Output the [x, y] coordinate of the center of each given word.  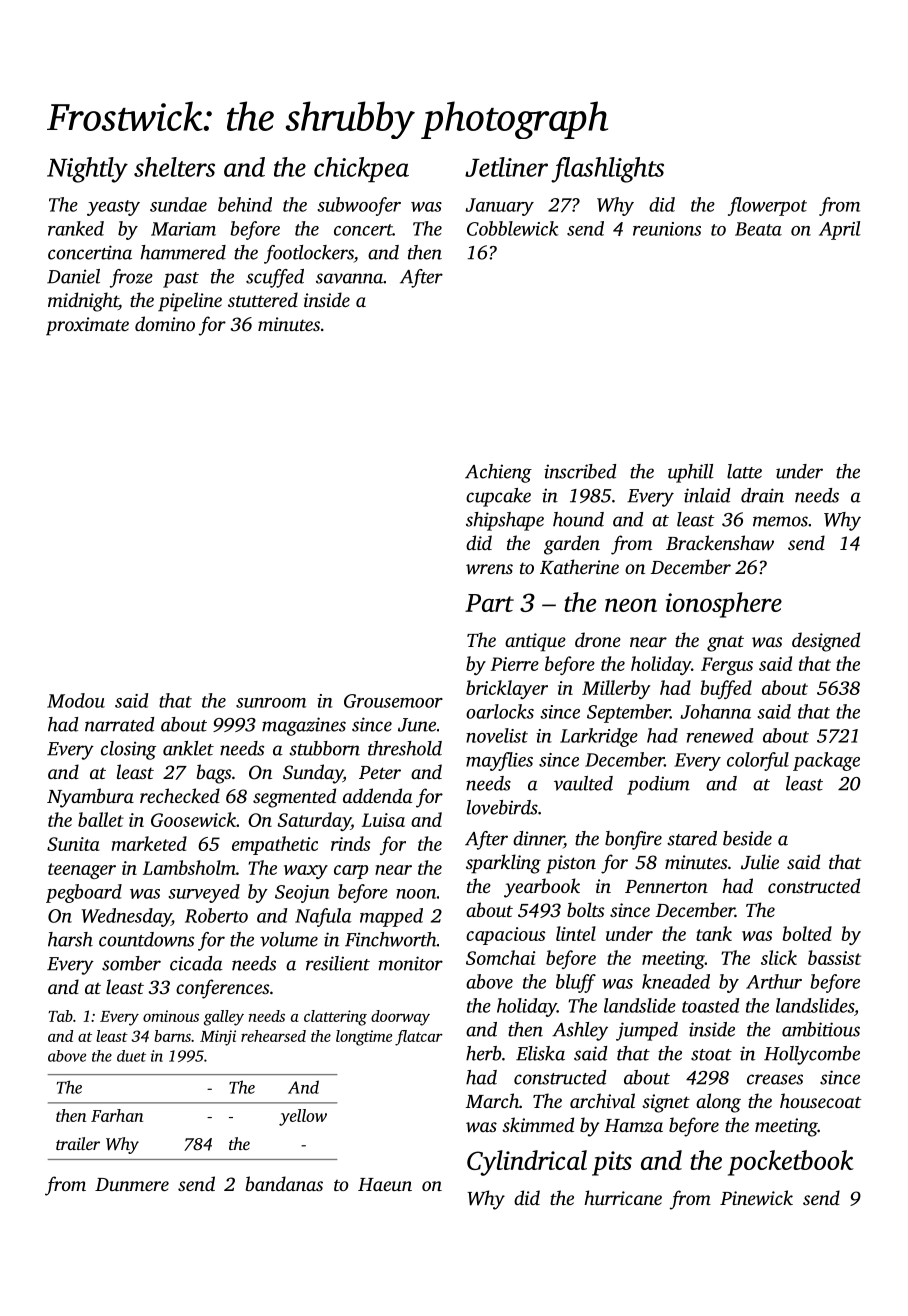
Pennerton [666, 886]
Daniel [73, 276]
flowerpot [767, 206]
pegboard [84, 893]
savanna [349, 278]
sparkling [503, 864]
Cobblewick [513, 228]
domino [165, 323]
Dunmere [132, 1184]
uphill [691, 473]
